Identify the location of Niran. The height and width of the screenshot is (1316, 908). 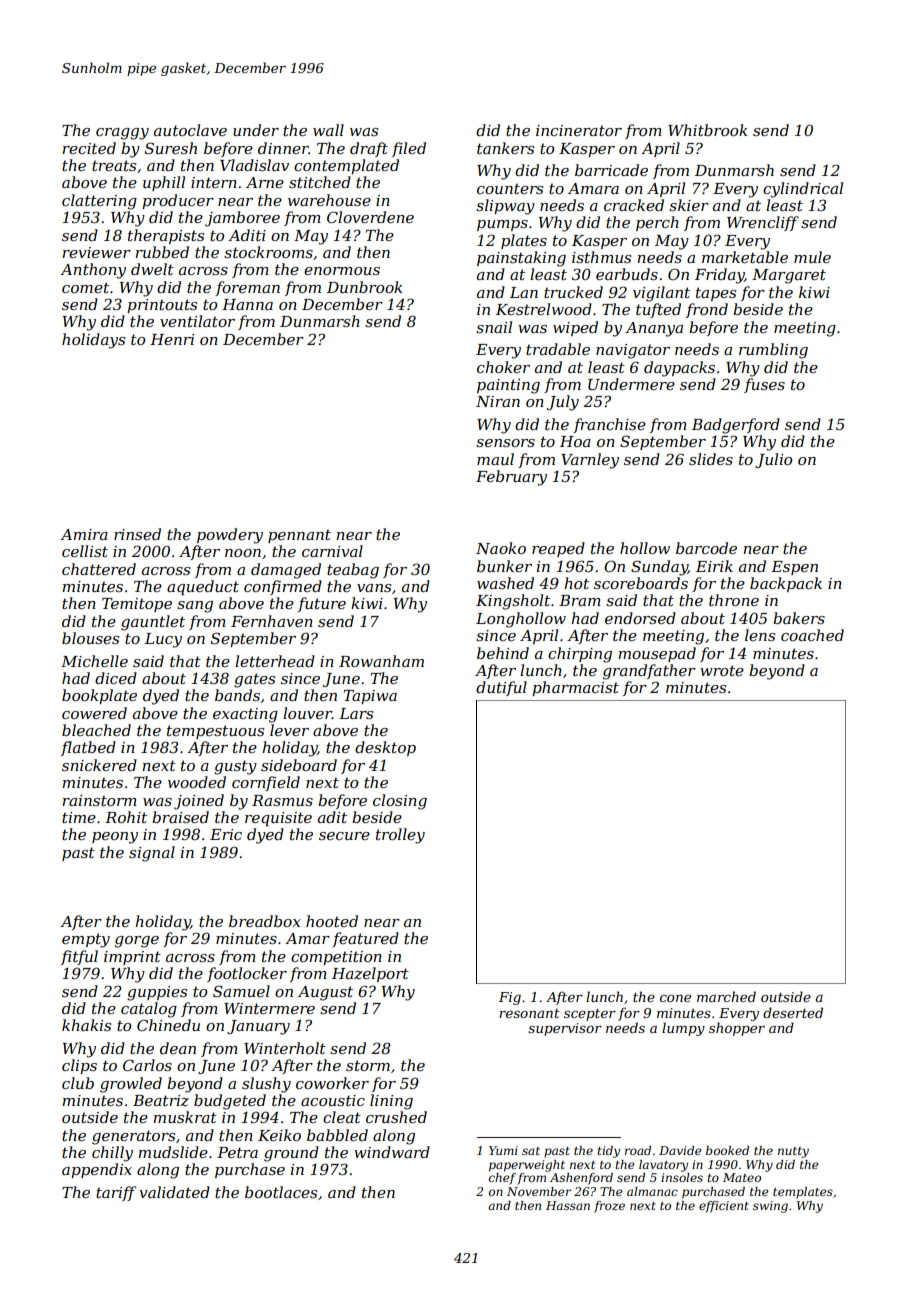
(498, 401).
